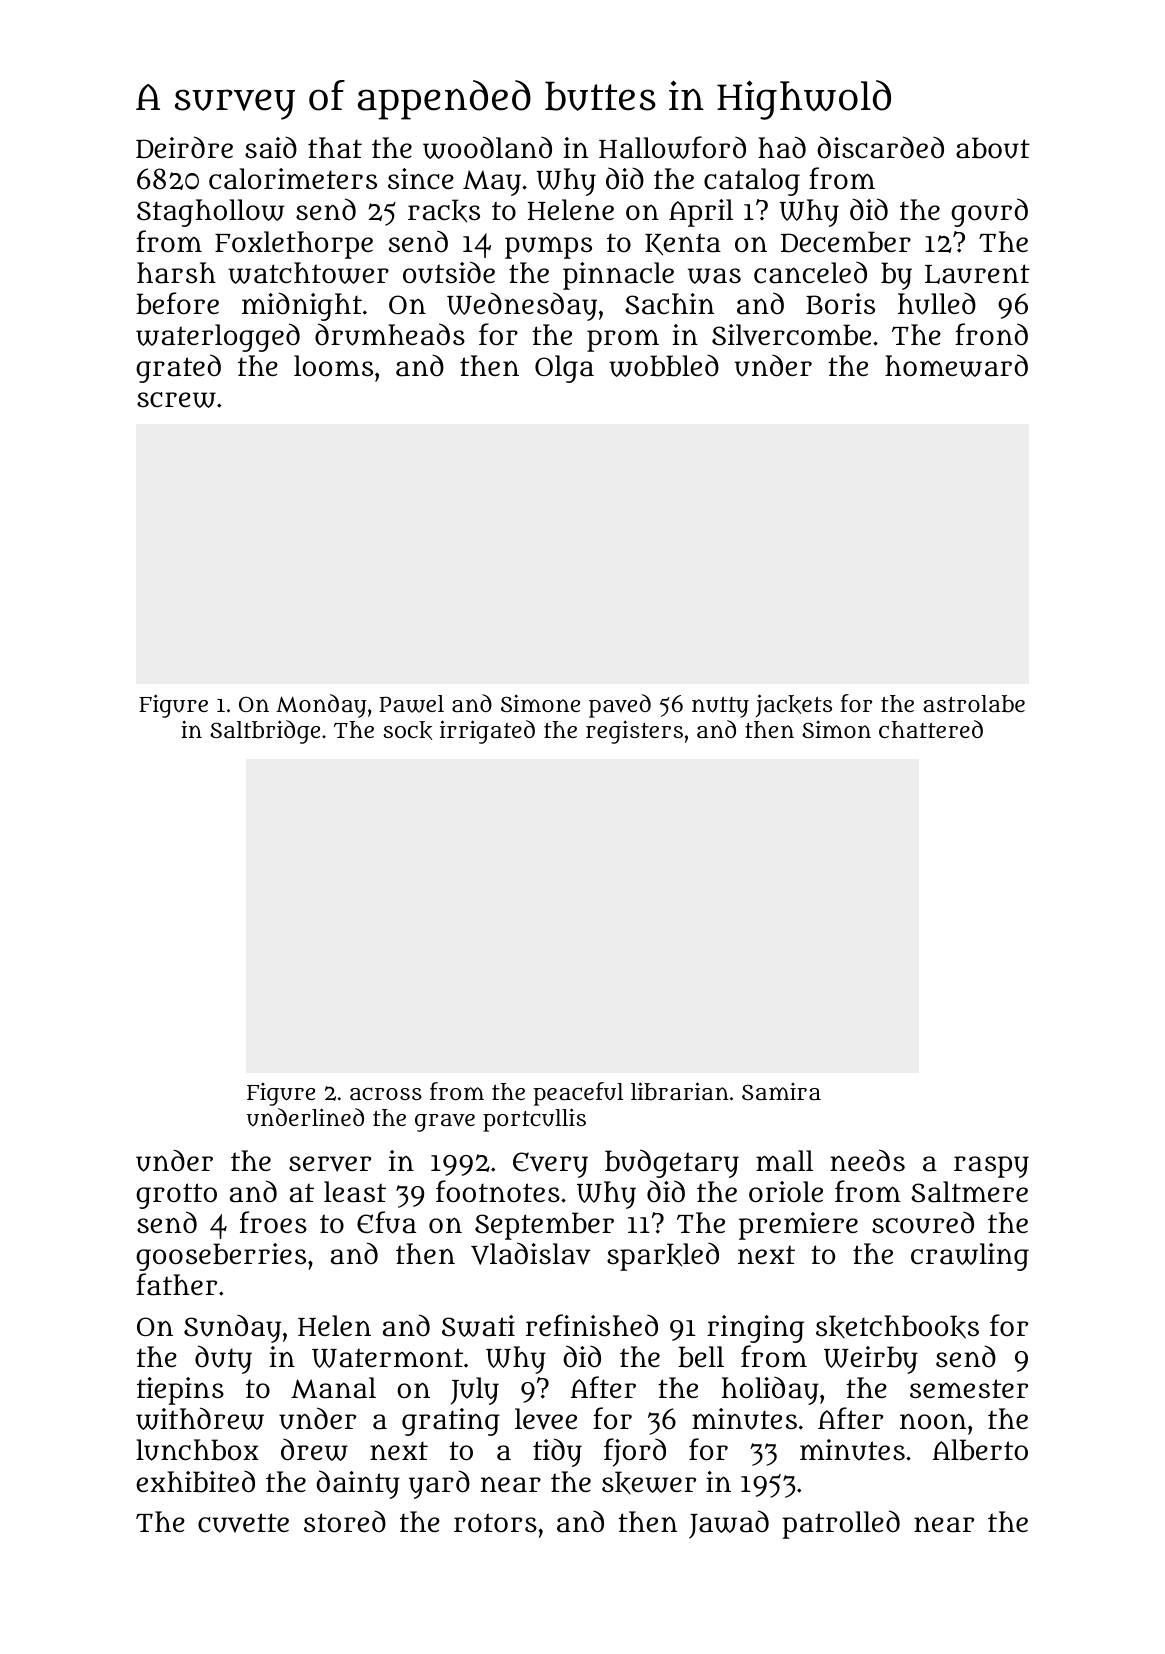 This image has width=1165, height=1654. I want to click on astrolabe, so click(974, 704).
